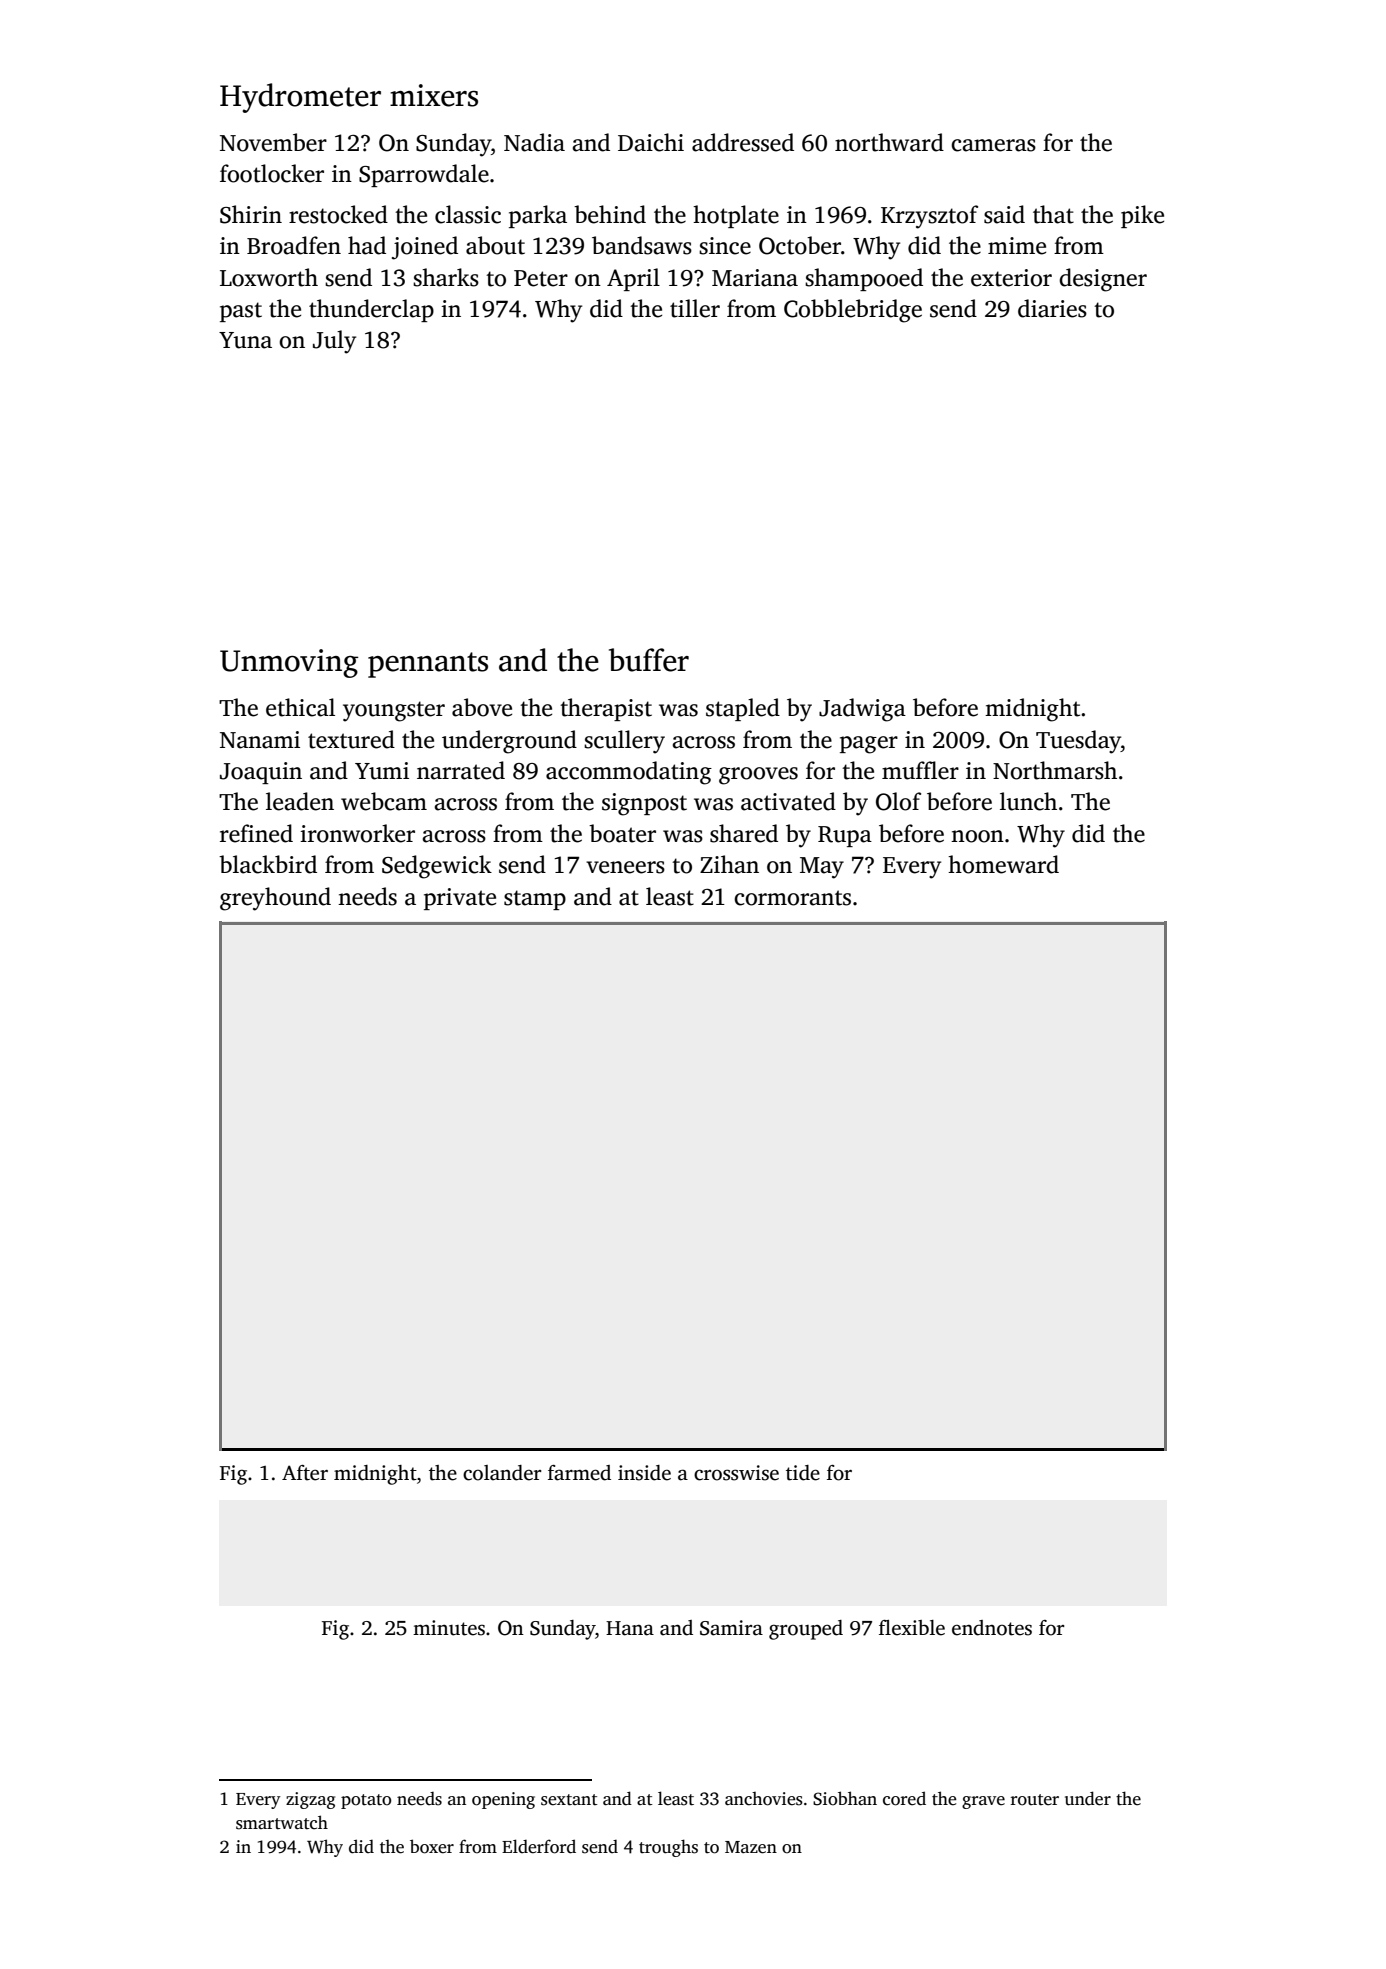 The image size is (1386, 1969). I want to click on homeward, so click(1003, 864).
